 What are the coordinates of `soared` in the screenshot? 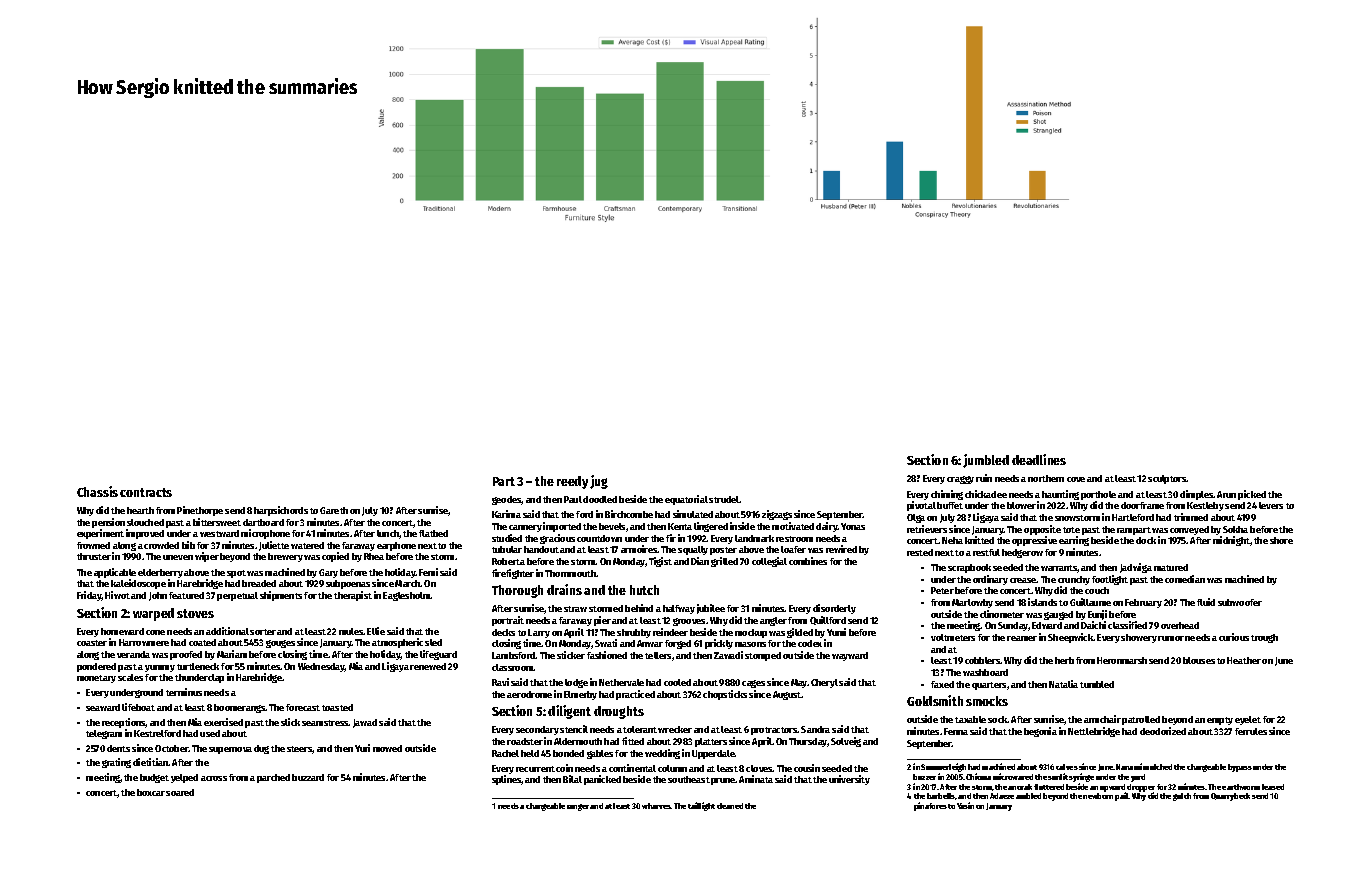 It's located at (180, 792).
